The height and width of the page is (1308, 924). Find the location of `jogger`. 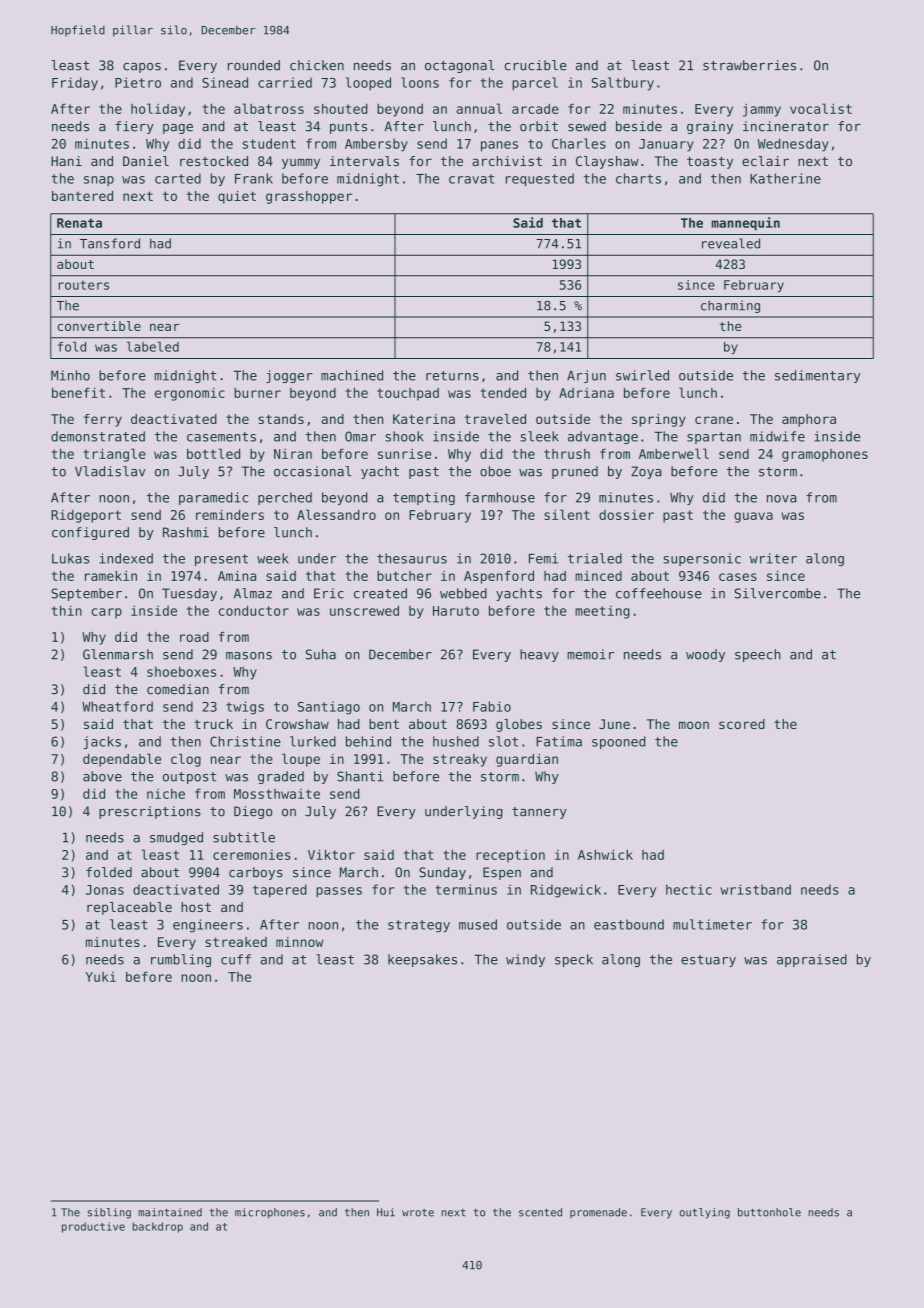

jogger is located at coordinates (289, 376).
